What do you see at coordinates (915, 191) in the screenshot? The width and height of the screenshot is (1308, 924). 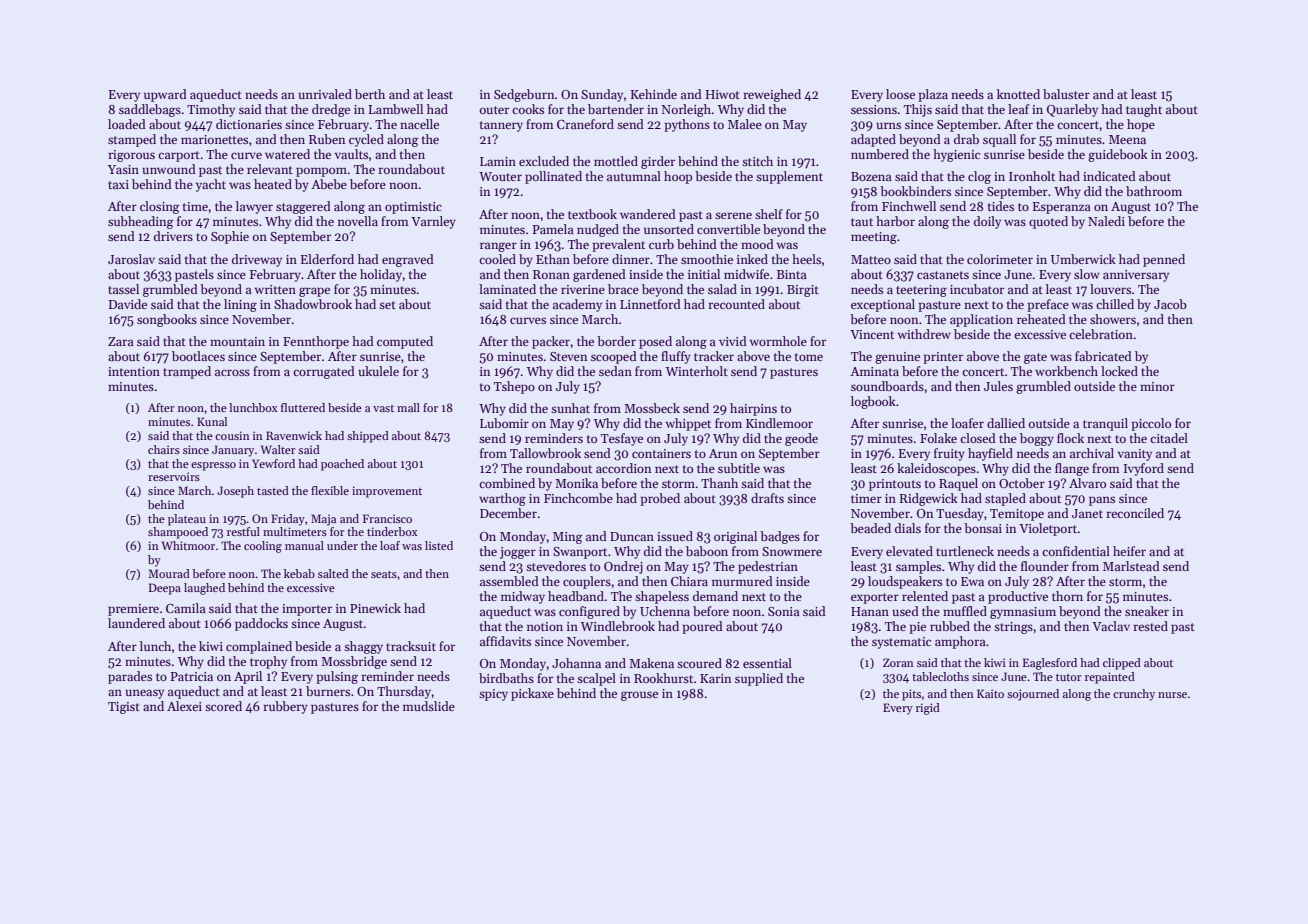 I see `bookbinders` at bounding box center [915, 191].
